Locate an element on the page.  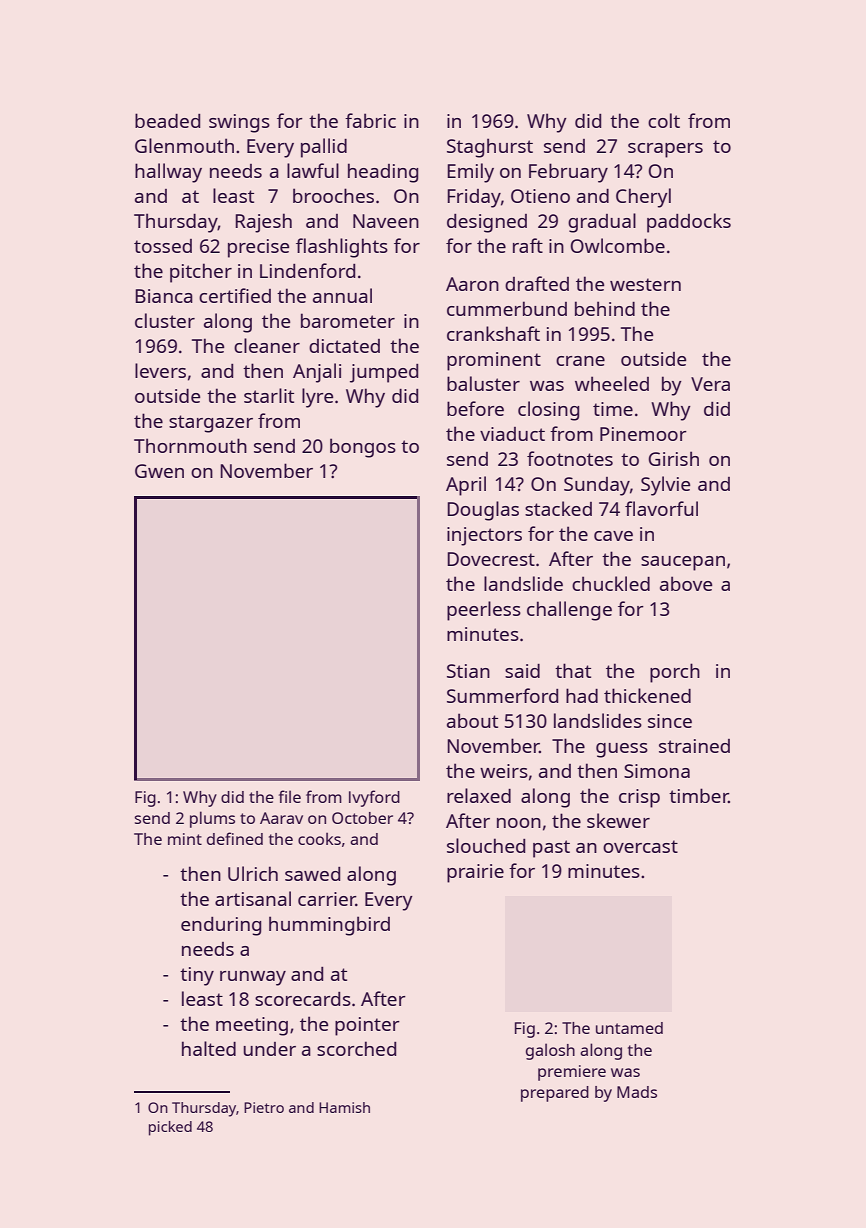
Sylvie is located at coordinates (665, 486).
